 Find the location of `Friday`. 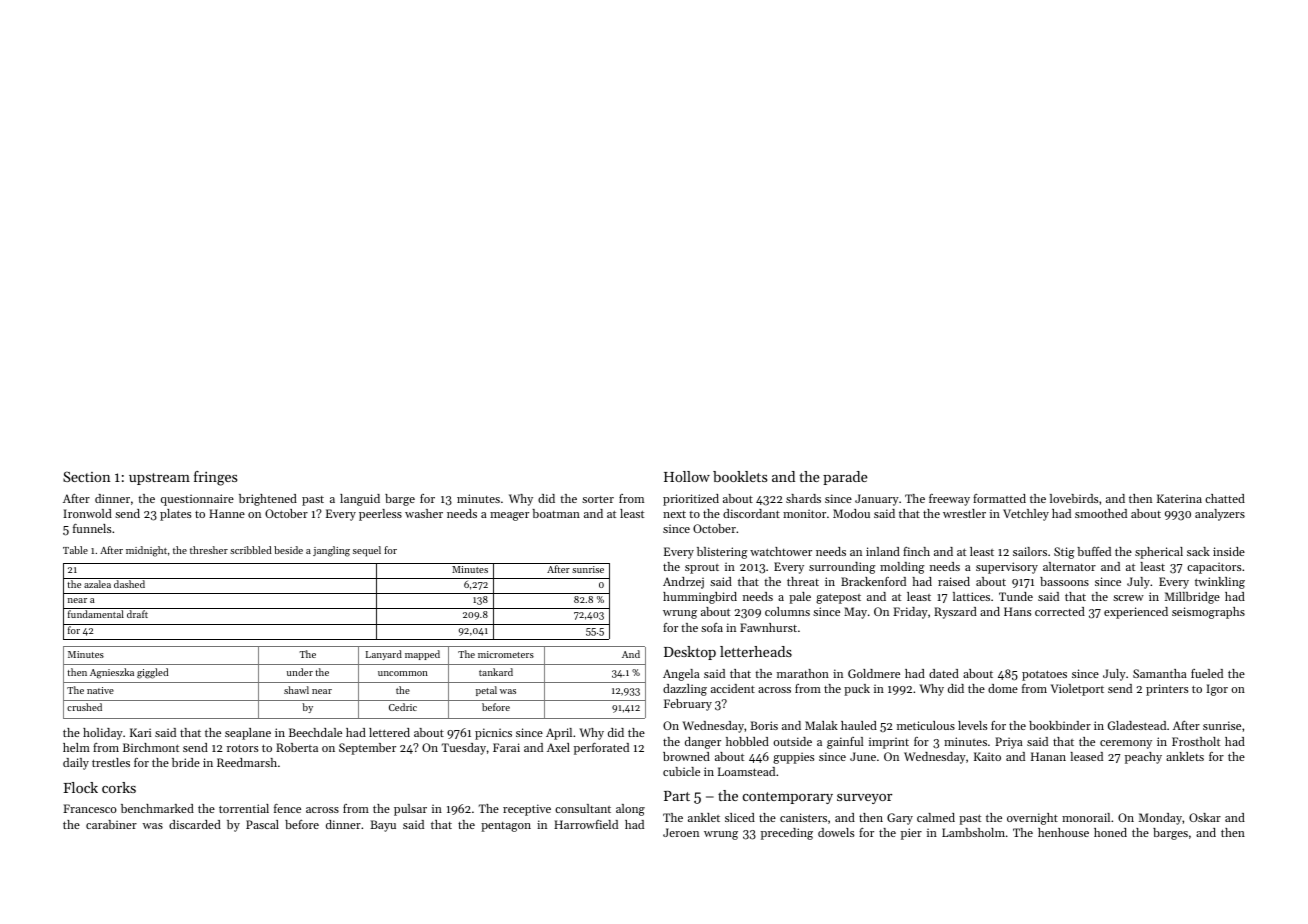

Friday is located at coordinates (910, 613).
